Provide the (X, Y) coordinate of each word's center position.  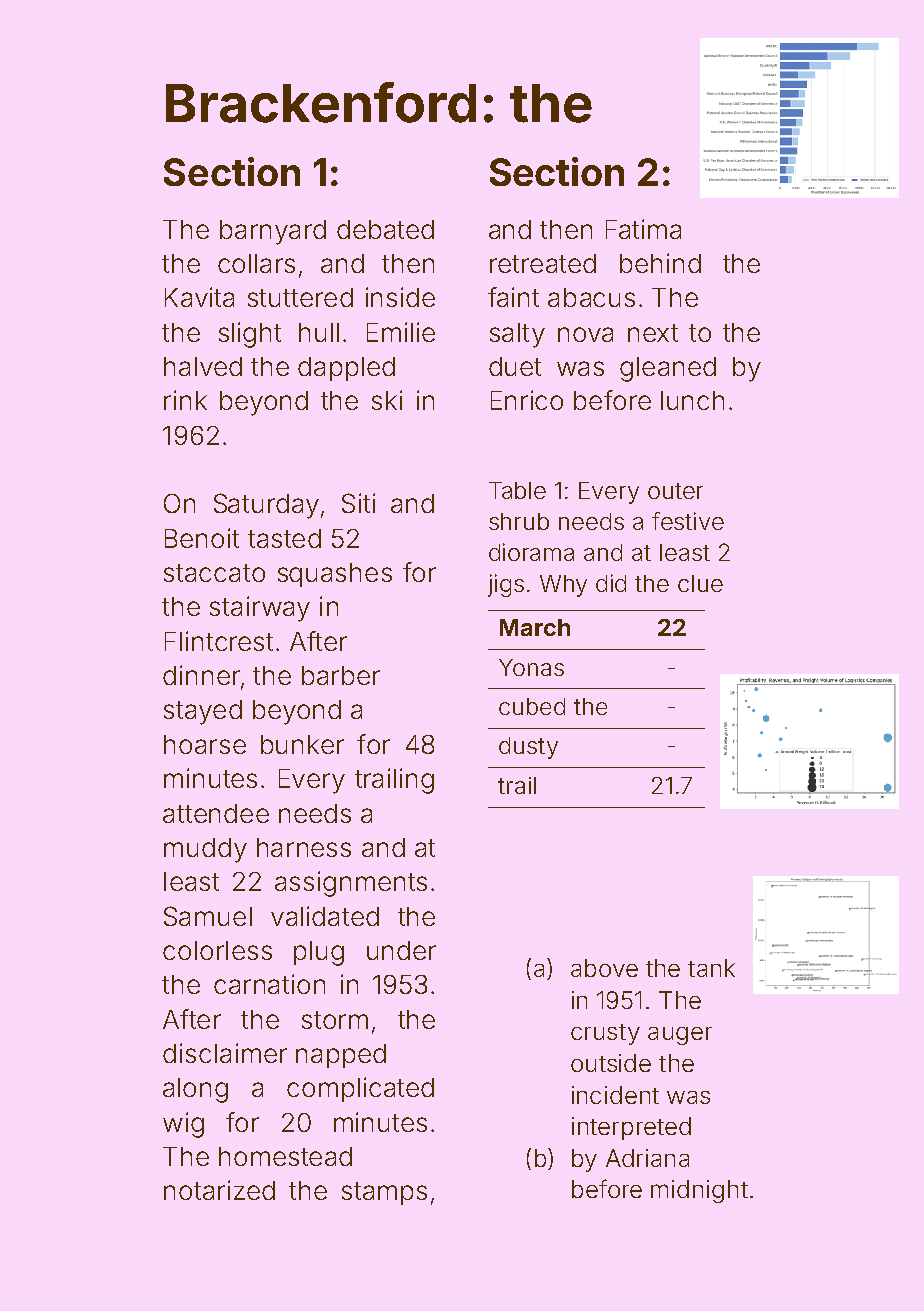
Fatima (643, 229)
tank (711, 968)
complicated (360, 1089)
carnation (269, 984)
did (611, 583)
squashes (335, 575)
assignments (351, 884)
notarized (219, 1190)
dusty (528, 748)
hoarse (205, 744)
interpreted (631, 1128)
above (604, 968)
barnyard (273, 232)
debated (385, 229)
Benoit (202, 538)
